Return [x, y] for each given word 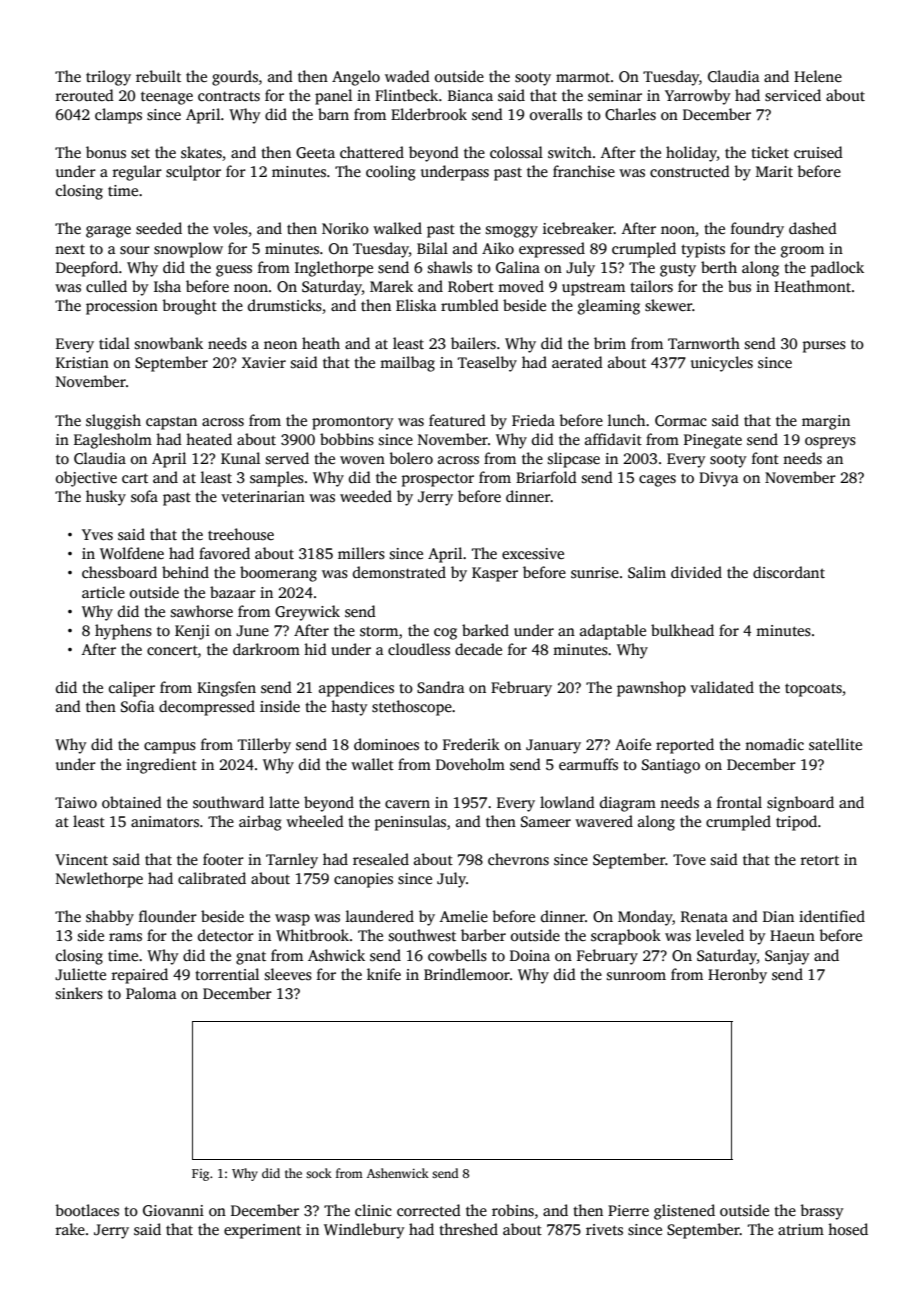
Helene [818, 76]
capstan [171, 423]
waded [407, 76]
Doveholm [470, 764]
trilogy [108, 78]
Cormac [681, 420]
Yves [97, 535]
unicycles [722, 364]
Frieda [533, 420]
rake [70, 1229]
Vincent [81, 859]
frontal [739, 802]
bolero [411, 458]
